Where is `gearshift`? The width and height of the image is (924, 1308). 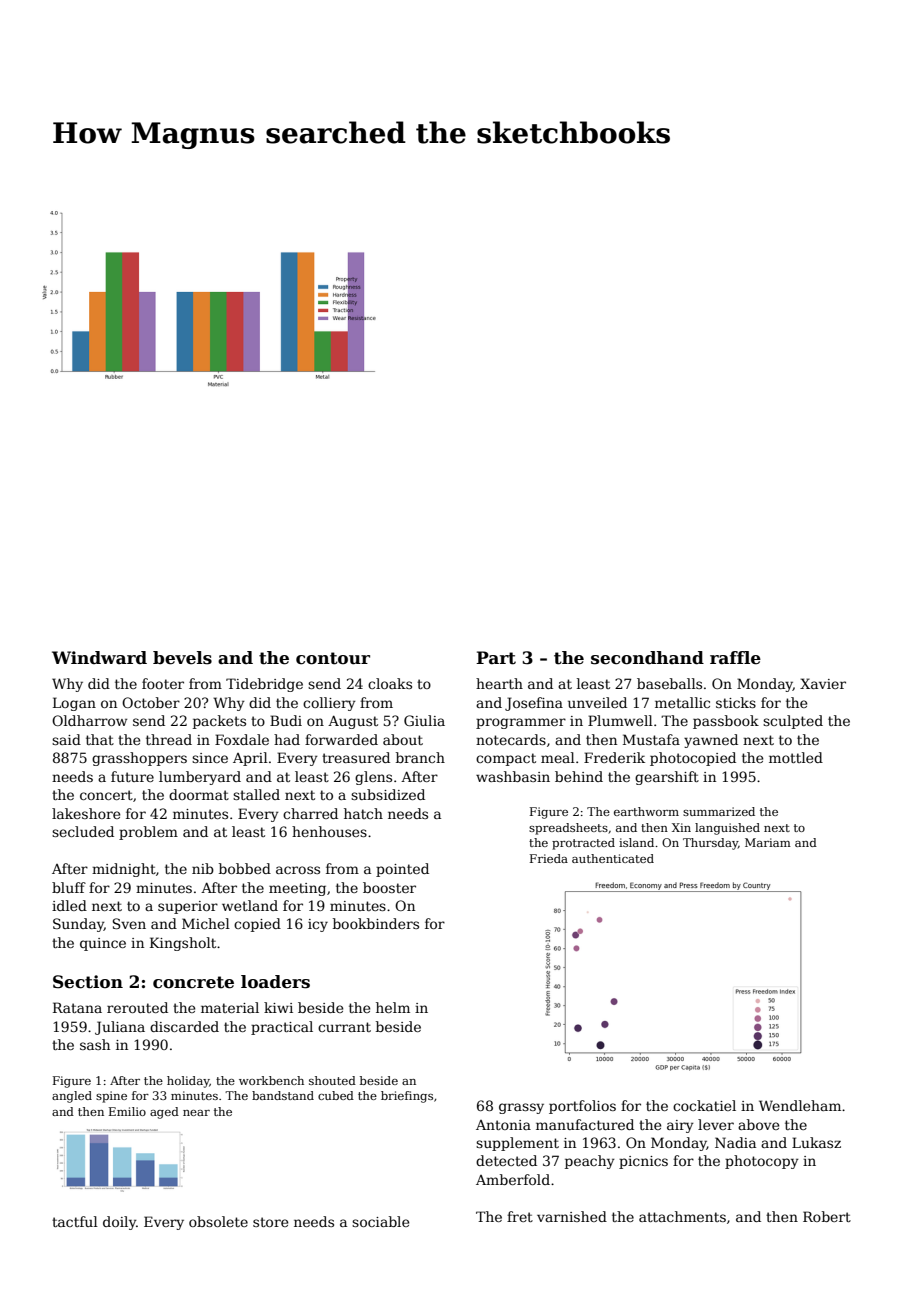
gearshift is located at coordinates (667, 778).
